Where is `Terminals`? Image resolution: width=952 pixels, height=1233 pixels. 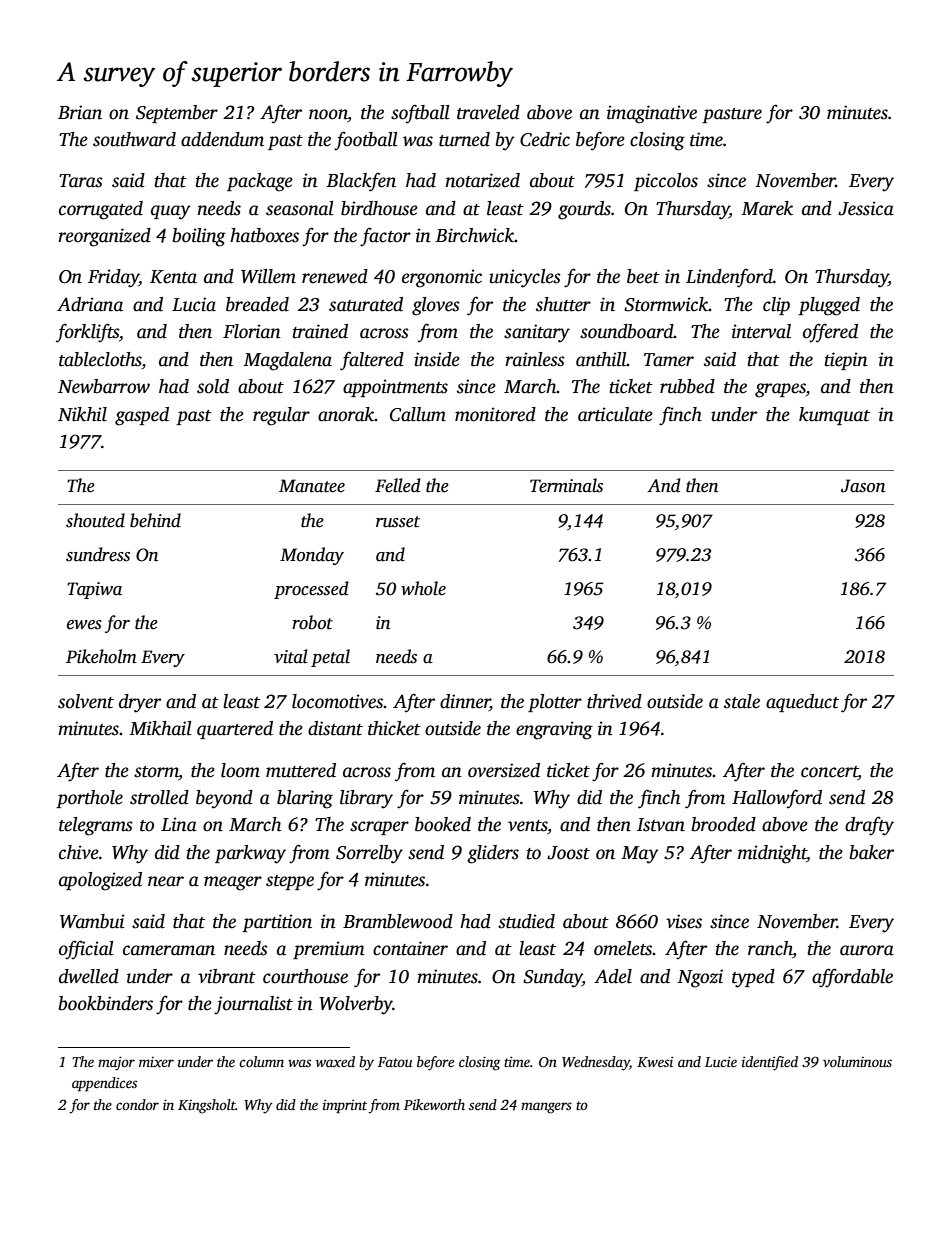 Terminals is located at coordinates (566, 485).
